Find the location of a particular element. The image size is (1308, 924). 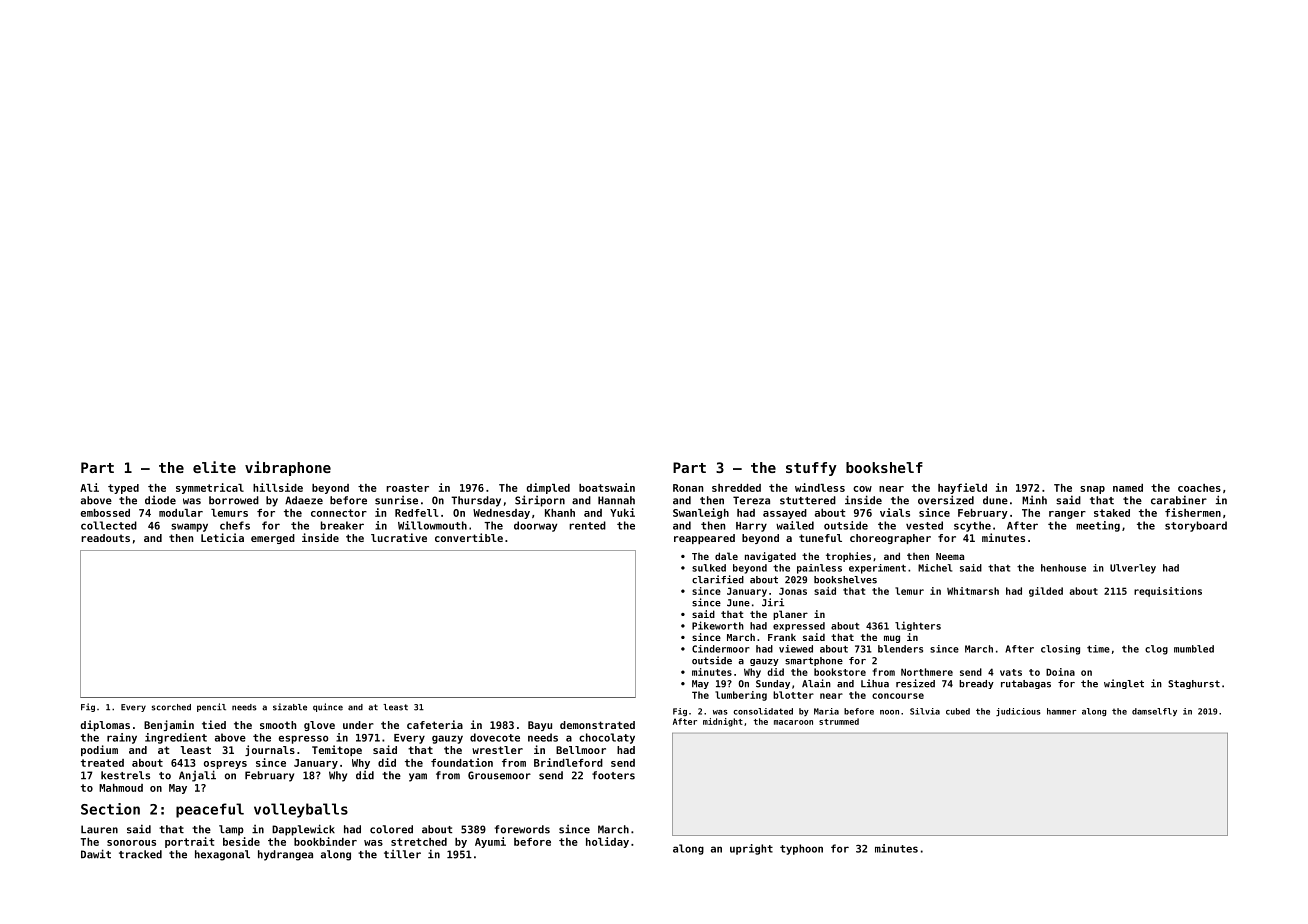

forewords is located at coordinates (522, 829).
